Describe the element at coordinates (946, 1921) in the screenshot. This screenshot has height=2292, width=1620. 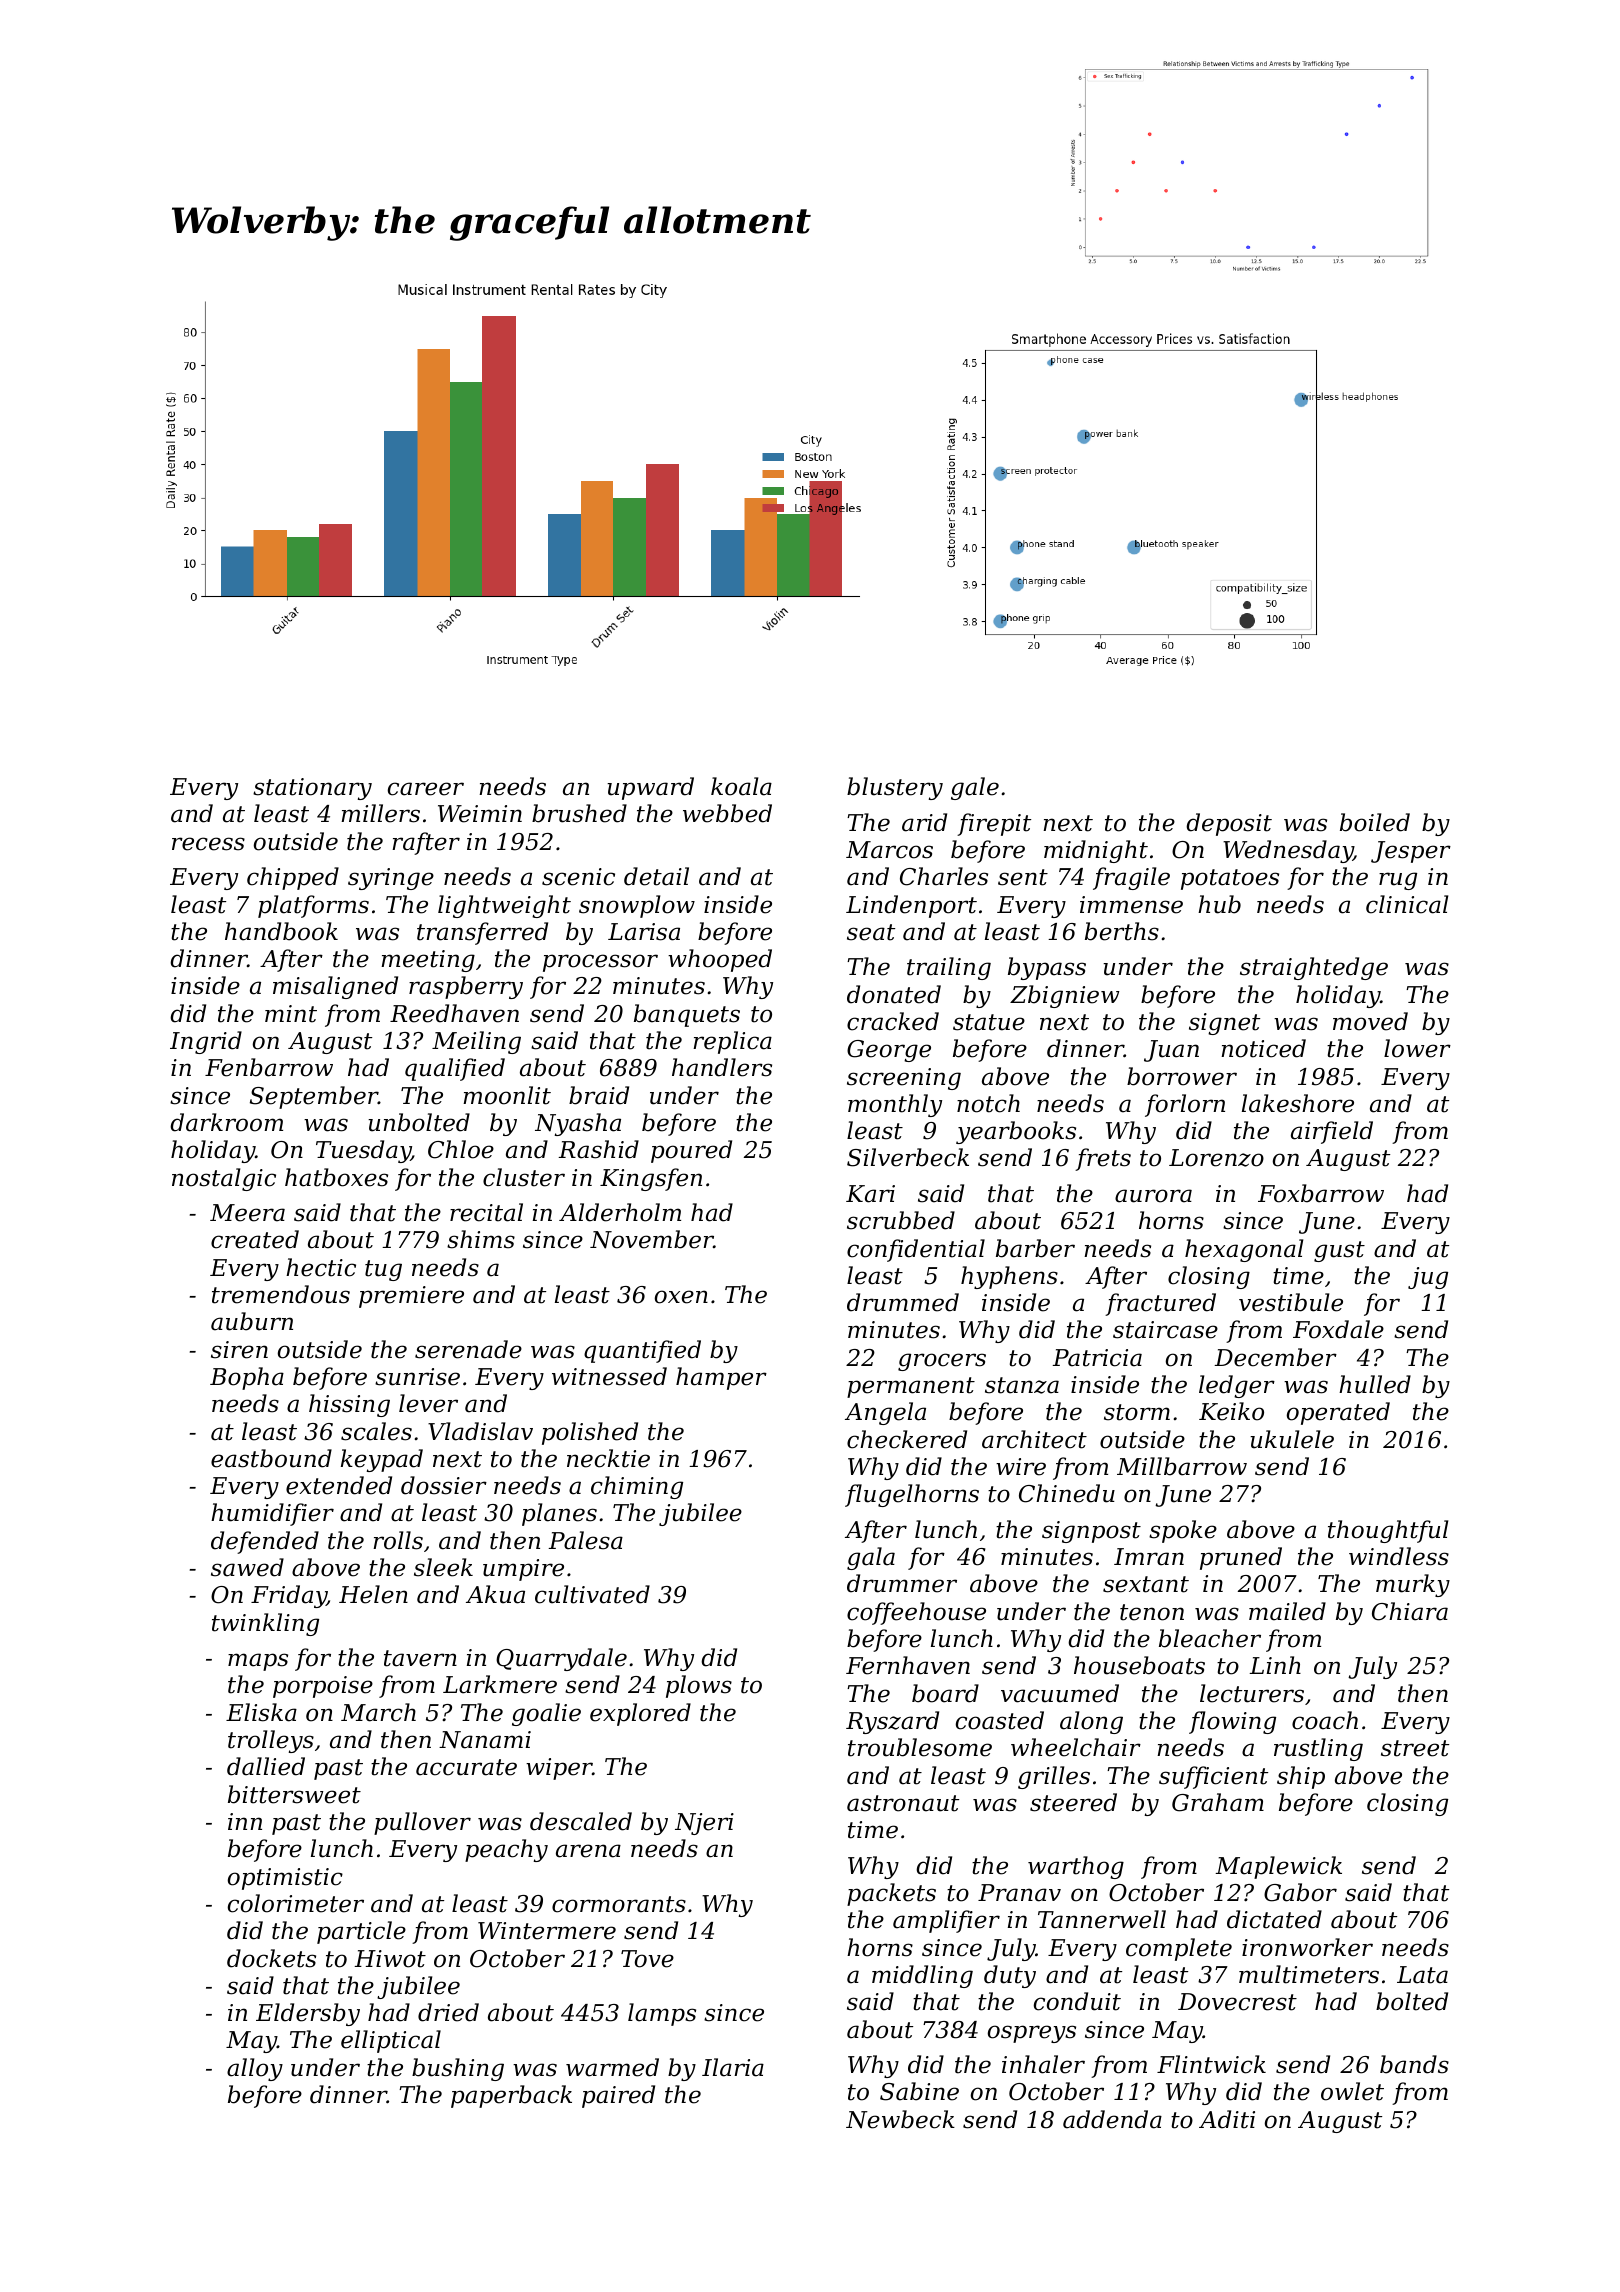
I see `amplifier` at that location.
